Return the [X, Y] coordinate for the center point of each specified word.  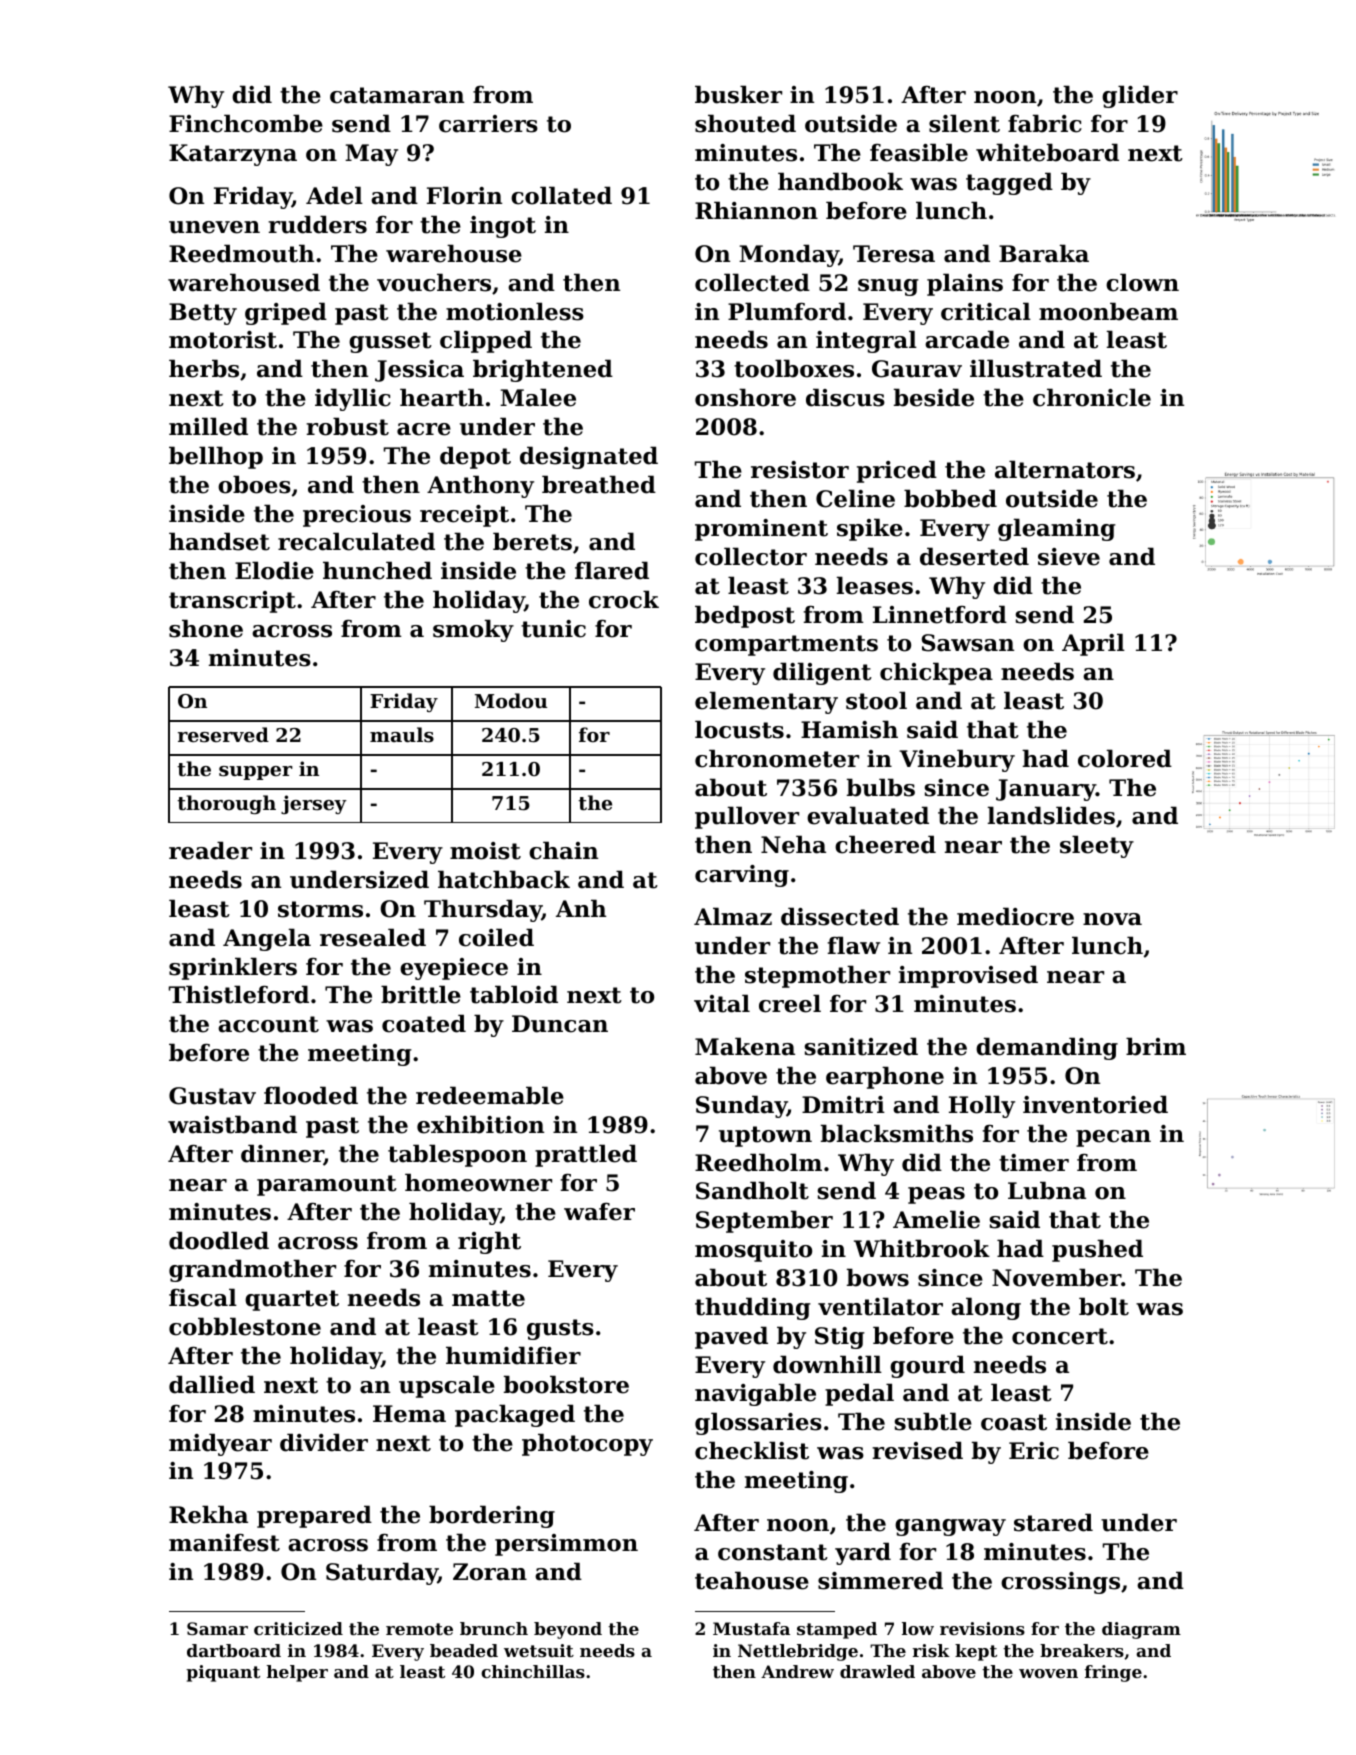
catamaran [397, 95]
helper [297, 1673]
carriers [488, 124]
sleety [1097, 846]
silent [964, 123]
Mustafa [751, 1628]
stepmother [817, 976]
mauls [402, 735]
